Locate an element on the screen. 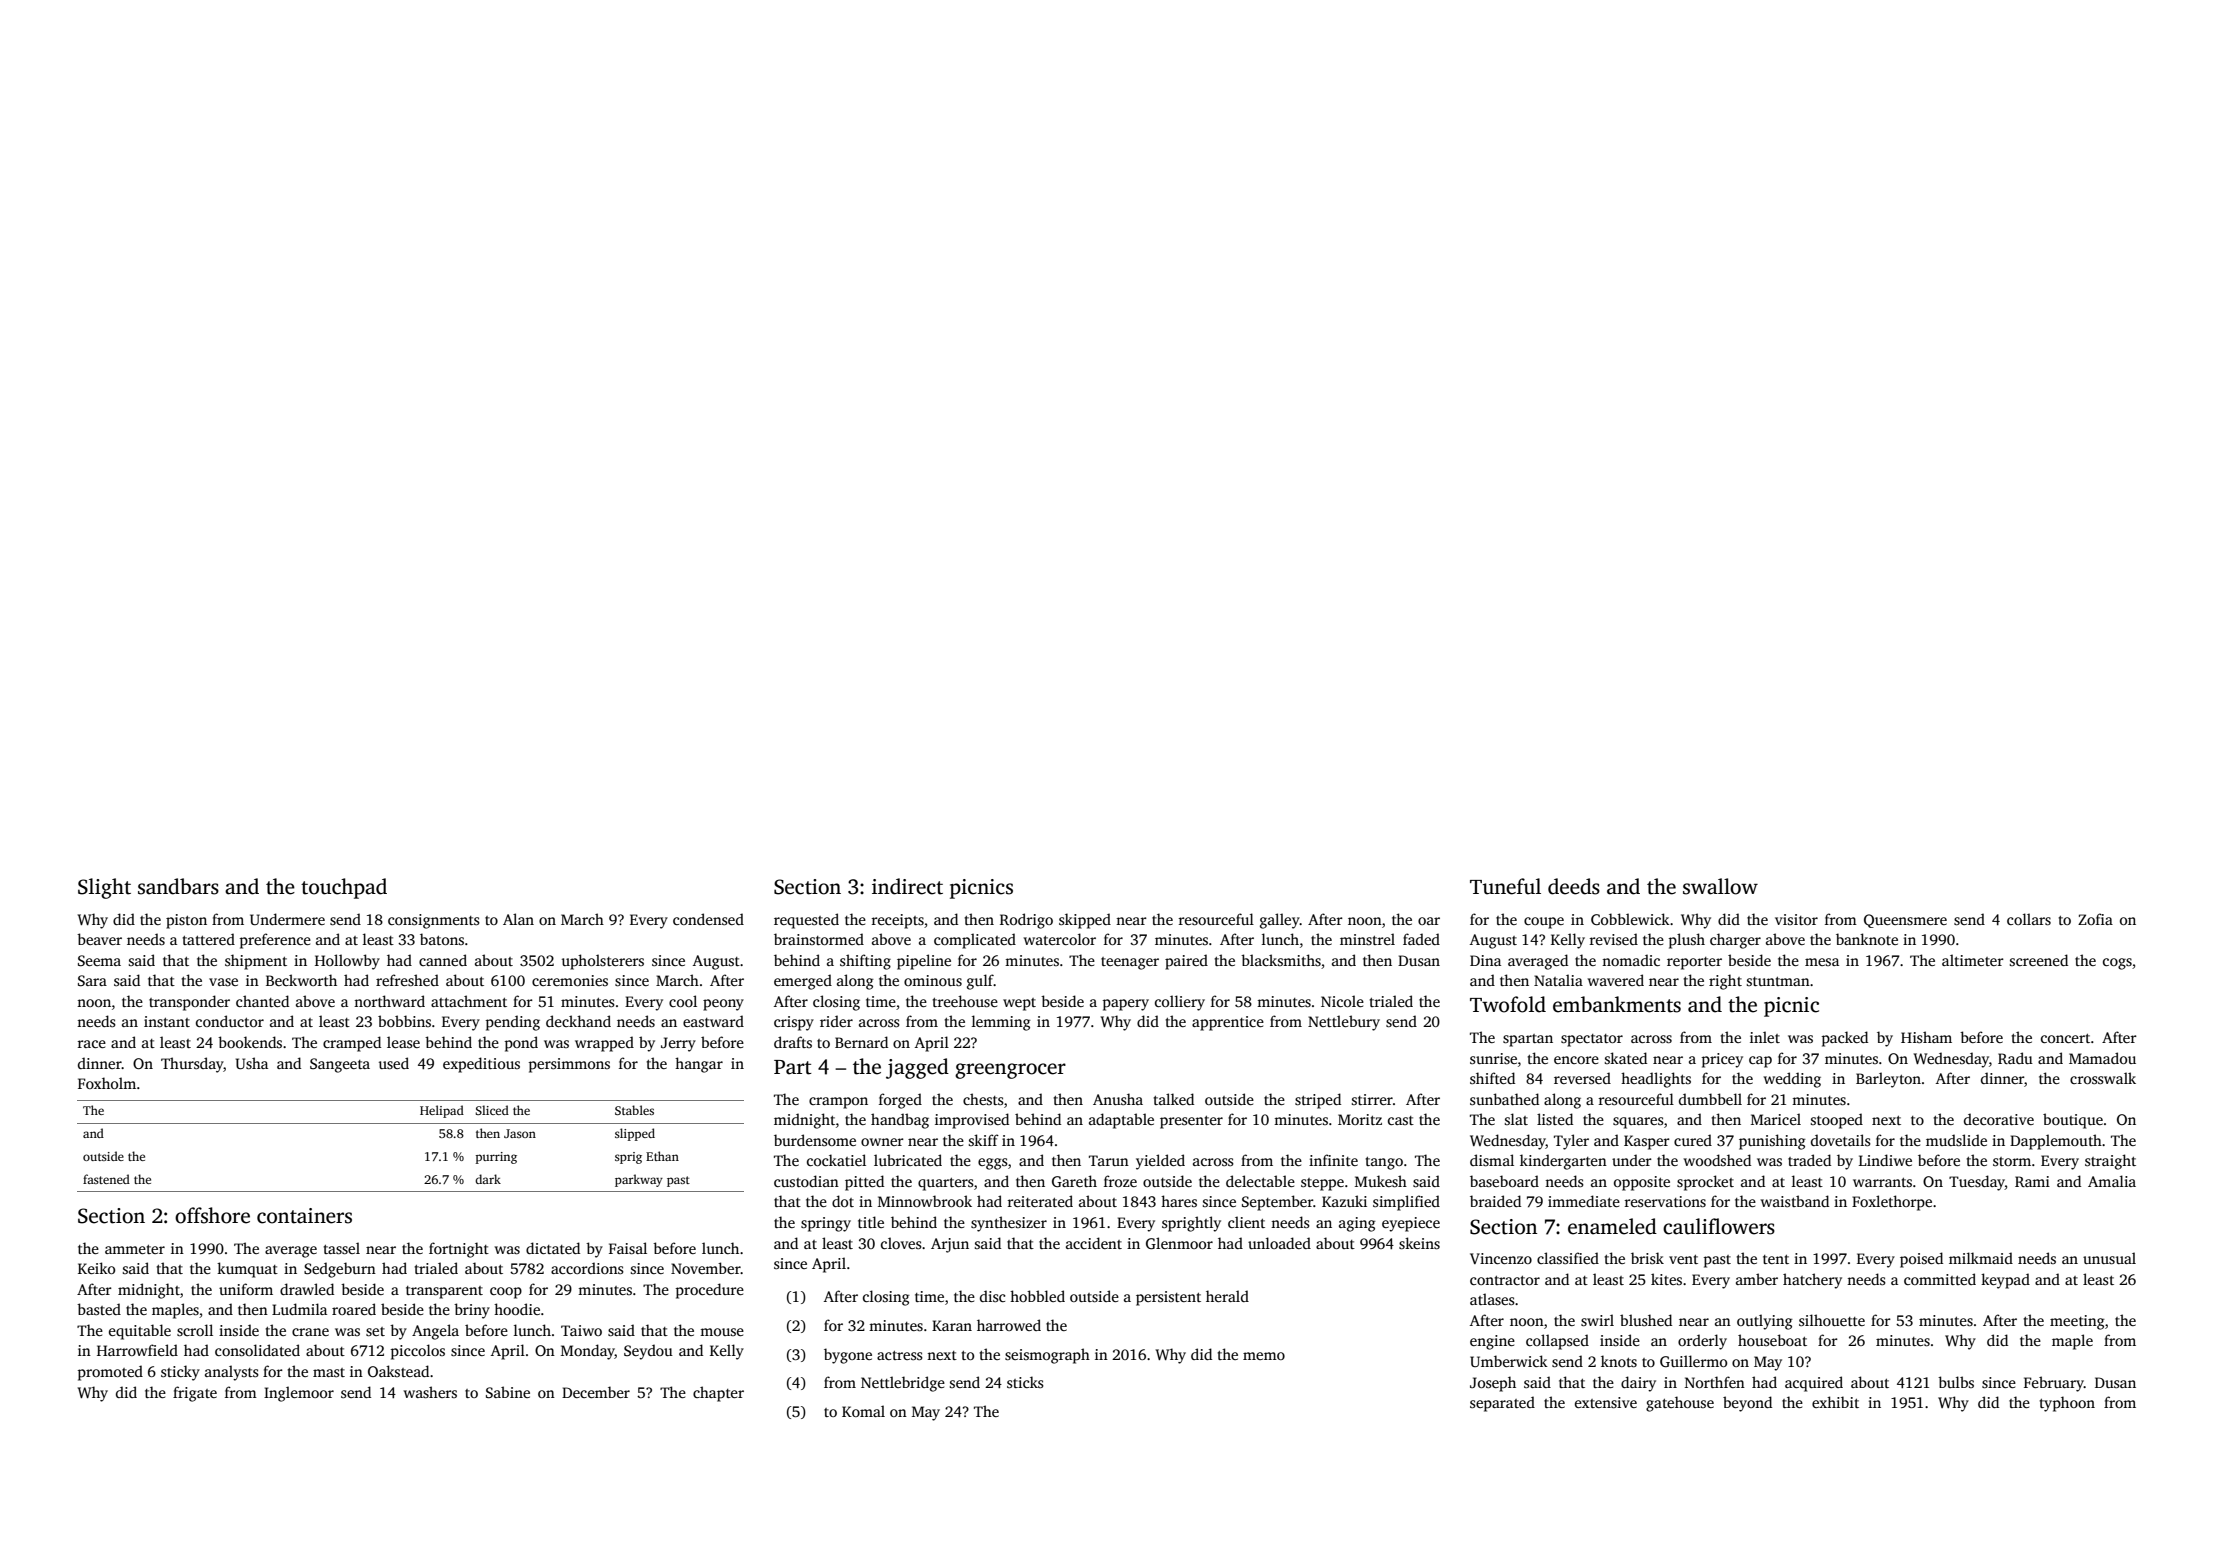 The height and width of the screenshot is (1566, 2214). promoted is located at coordinates (110, 1373).
